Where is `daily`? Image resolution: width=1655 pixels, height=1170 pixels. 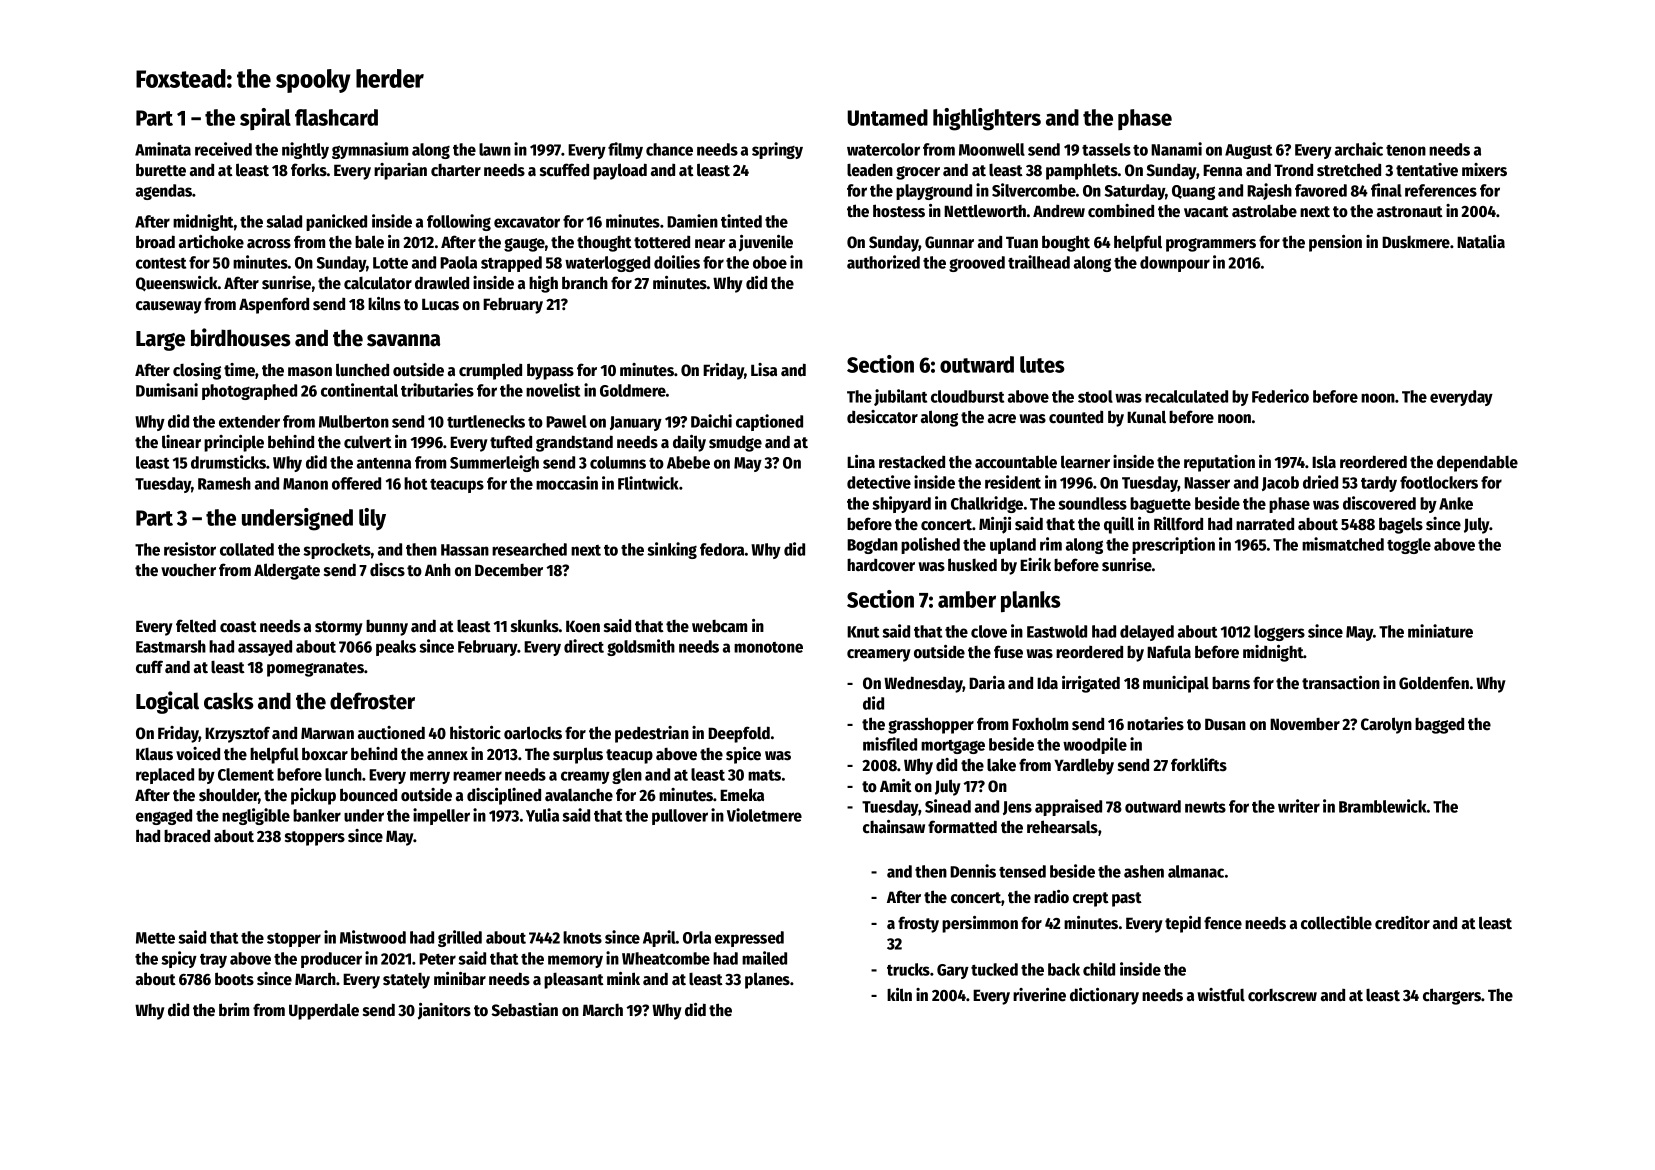
daily is located at coordinates (689, 443).
